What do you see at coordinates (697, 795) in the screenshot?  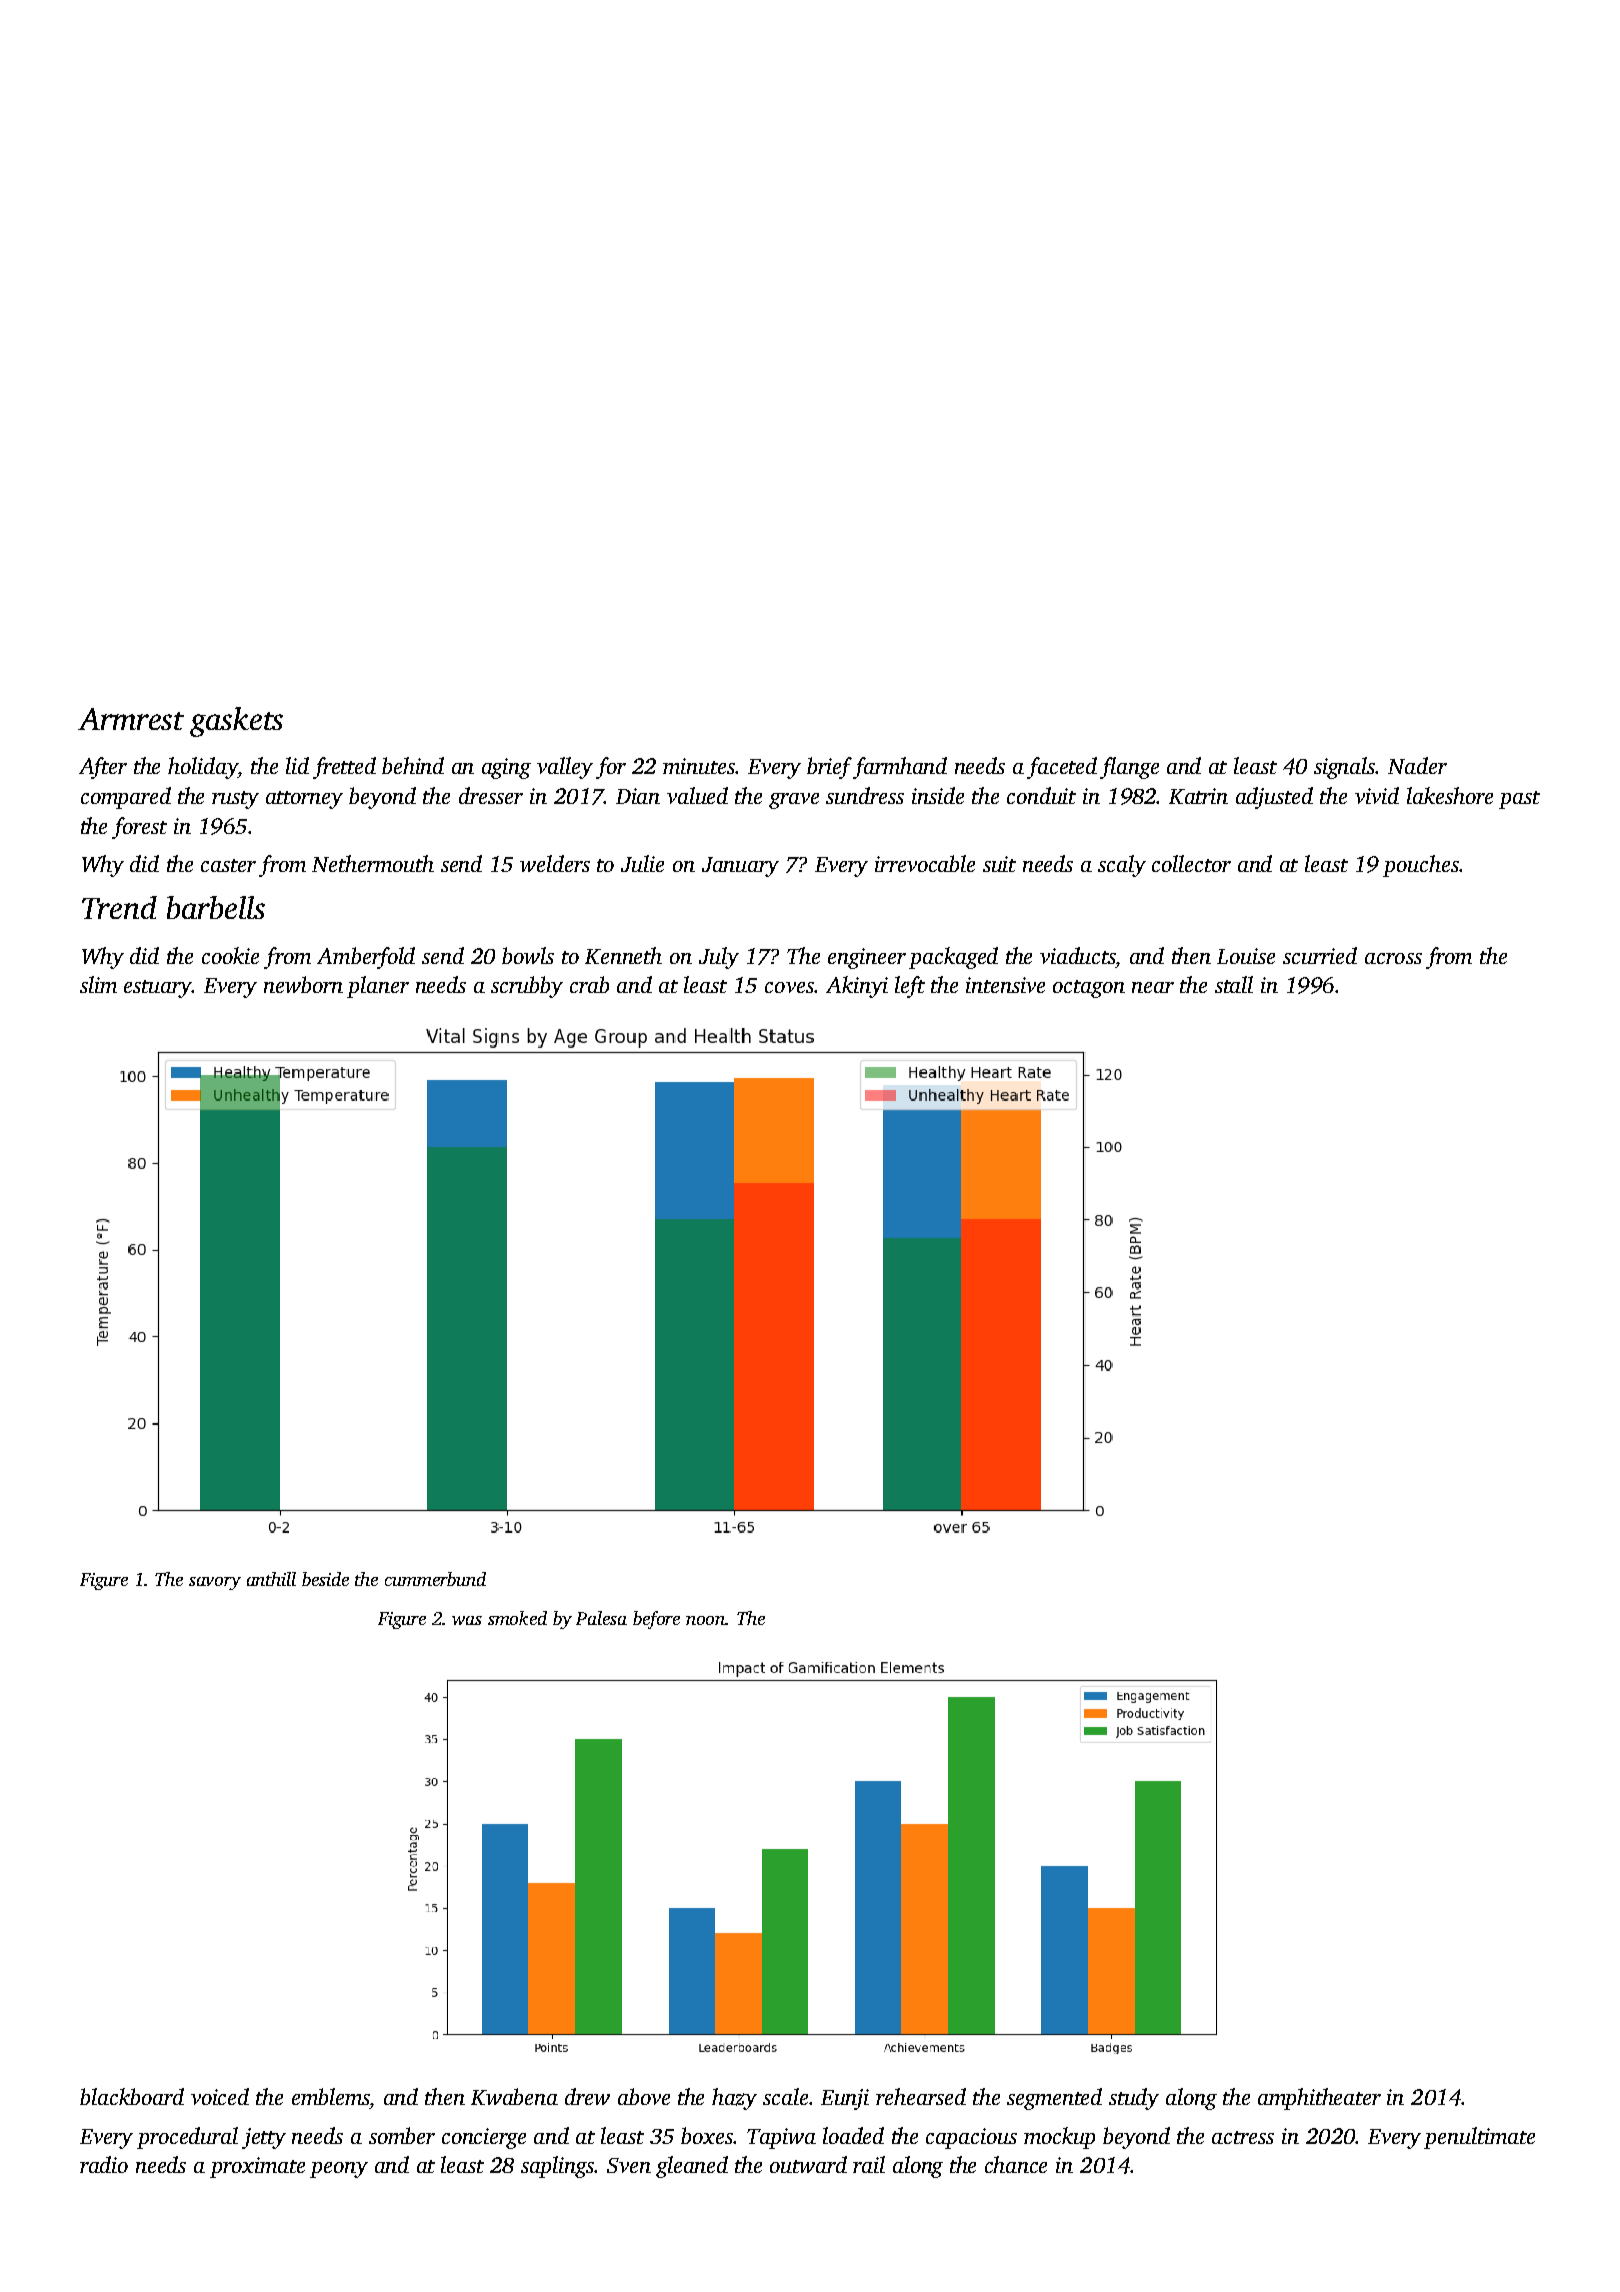 I see `valued` at bounding box center [697, 795].
